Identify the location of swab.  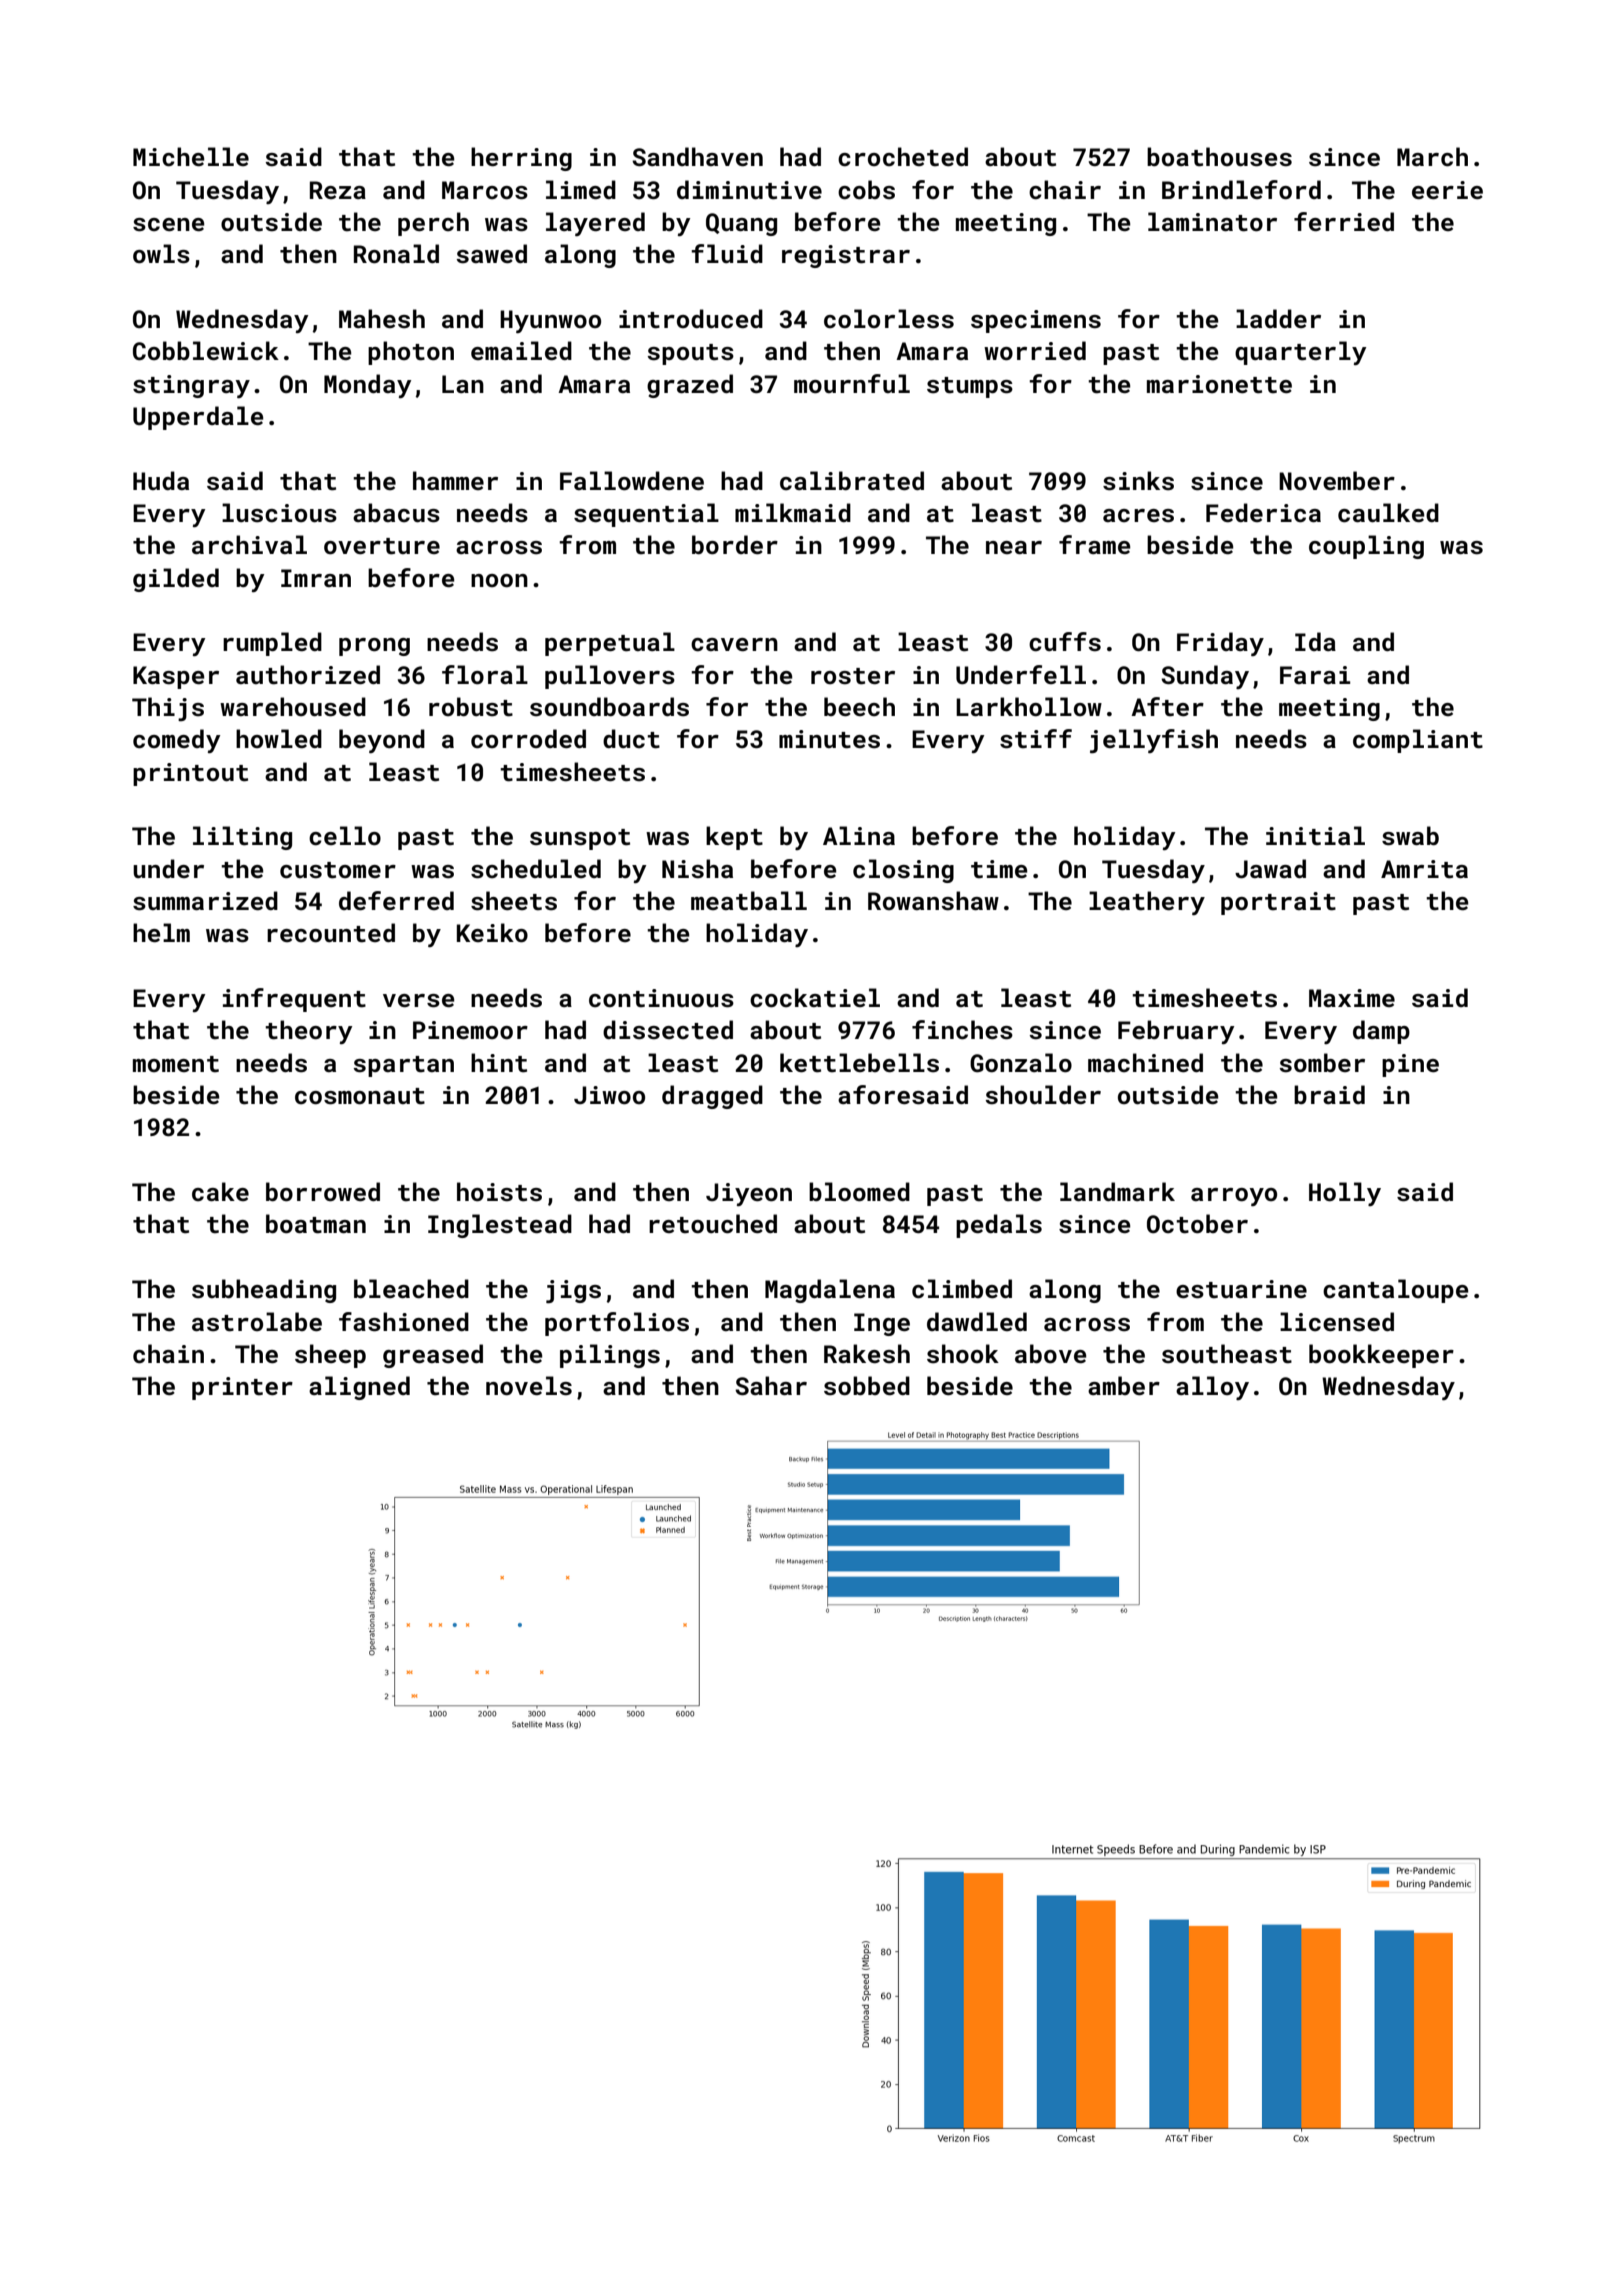
(1410, 836).
